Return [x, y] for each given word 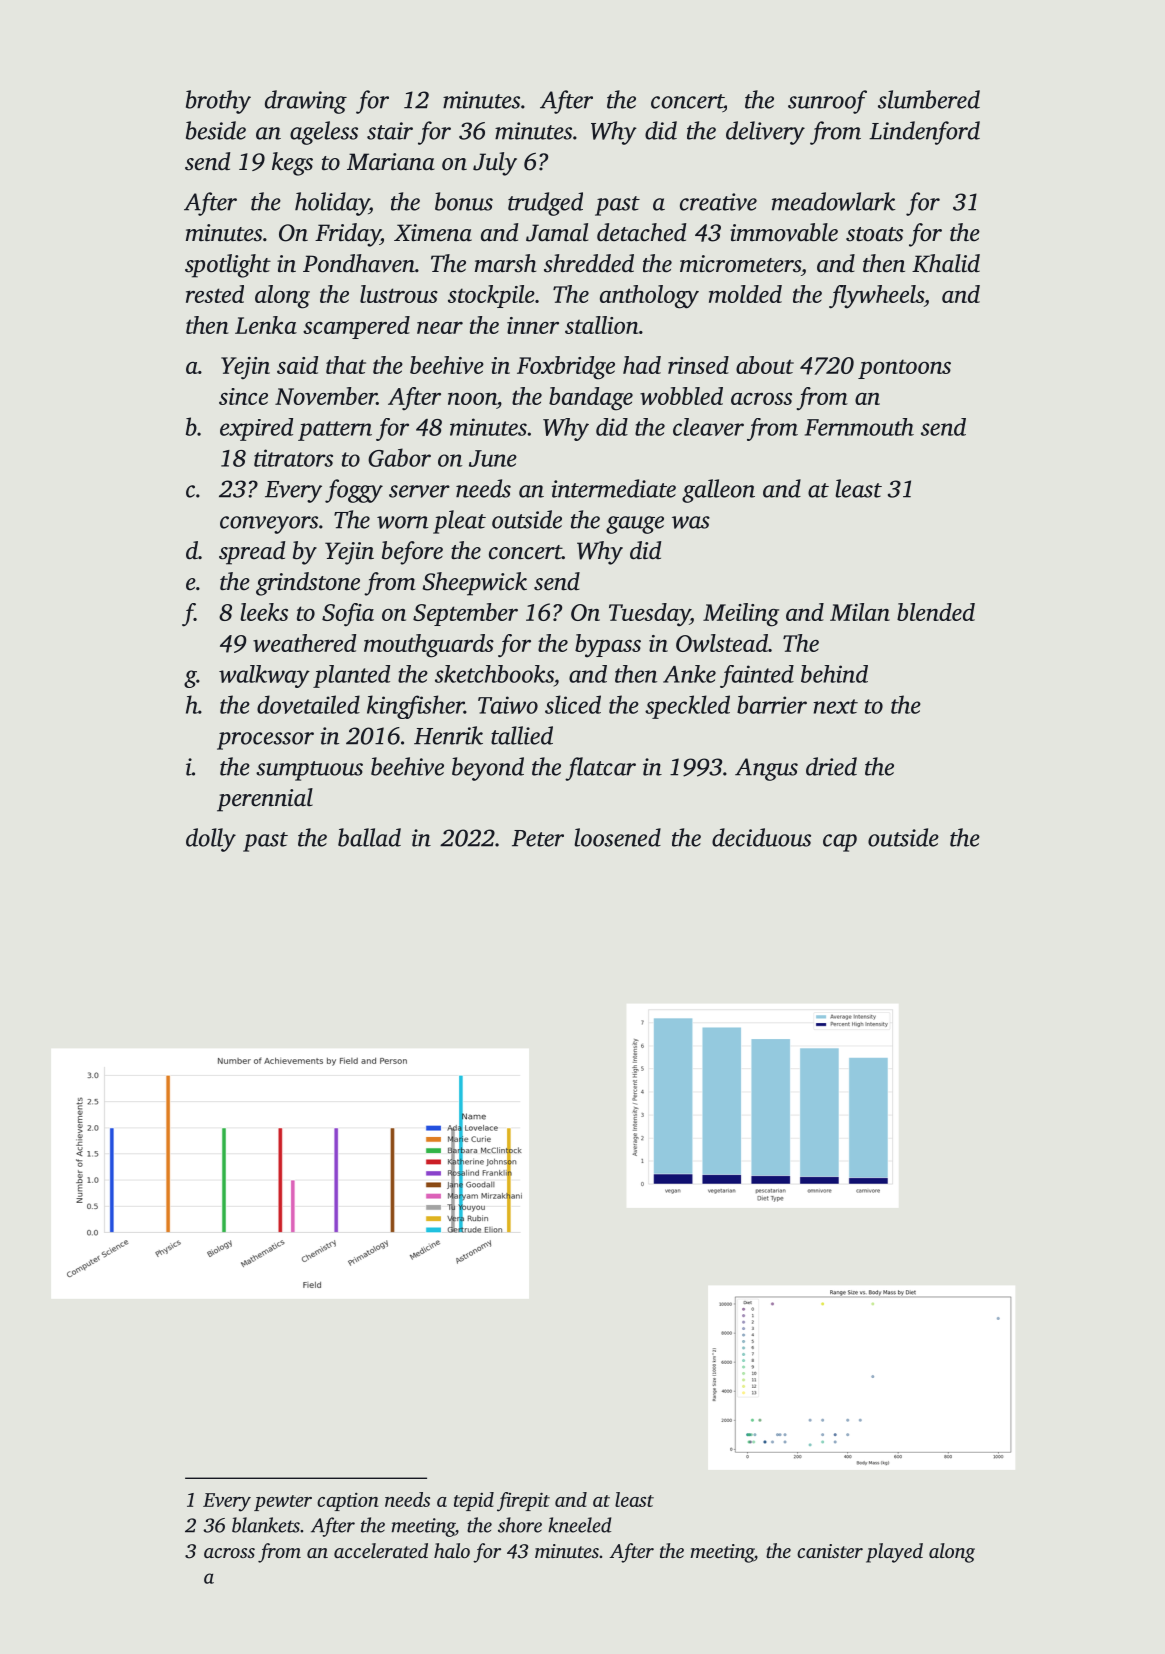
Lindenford [924, 133]
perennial [265, 800]
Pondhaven [359, 263]
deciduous [761, 837]
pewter [283, 1503]
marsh [505, 263]
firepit [523, 1502]
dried [831, 766]
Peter [538, 838]
